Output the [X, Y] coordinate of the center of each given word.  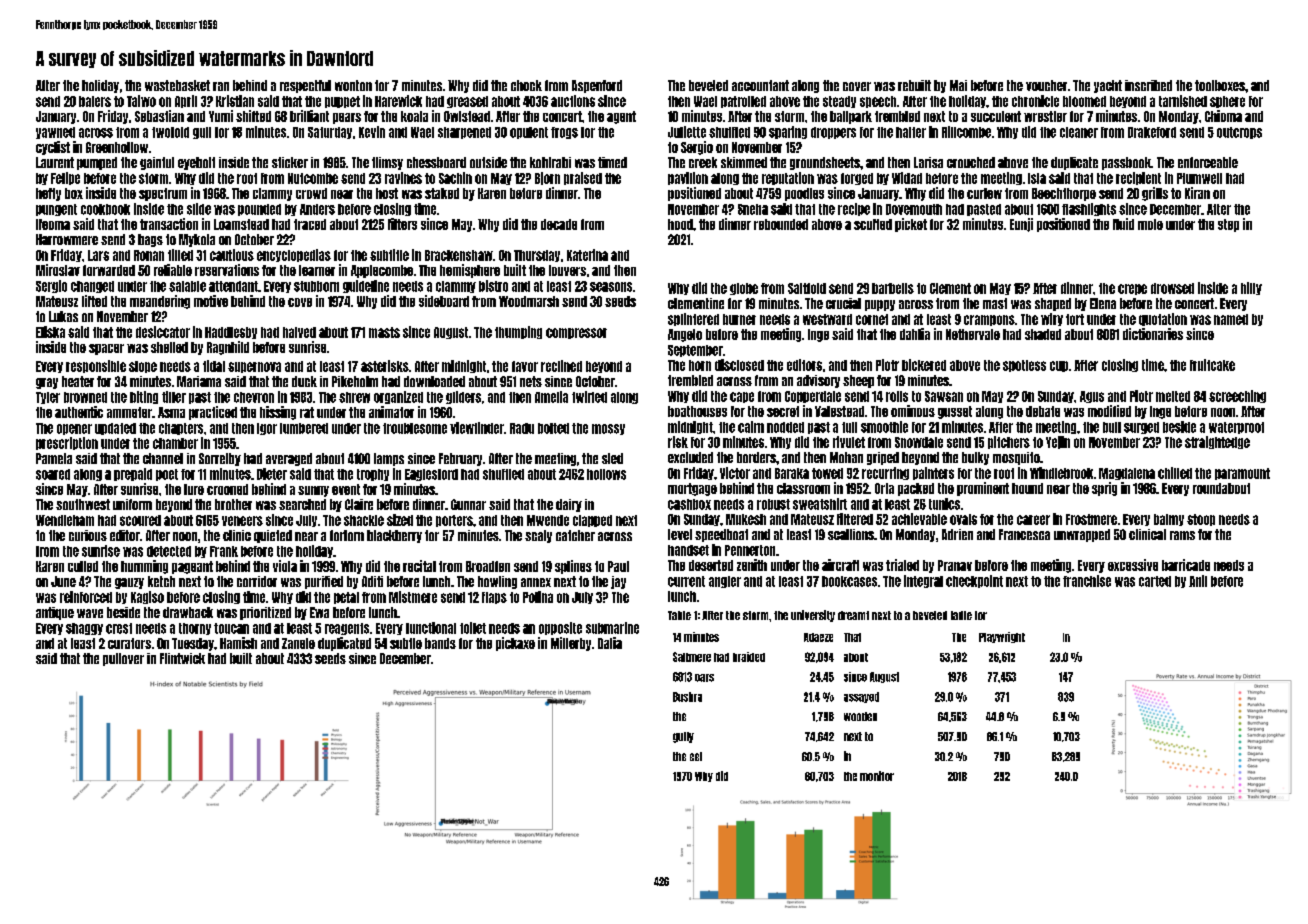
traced [310, 224]
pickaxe [515, 644]
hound [1027, 488]
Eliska [50, 332]
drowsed [1172, 288]
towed [827, 473]
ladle [961, 615]
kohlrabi [550, 162]
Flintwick [182, 658]
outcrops [1239, 133]
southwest [83, 504]
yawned [55, 133]
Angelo [685, 335]
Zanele [298, 643]
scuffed [873, 224]
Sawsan [944, 396]
